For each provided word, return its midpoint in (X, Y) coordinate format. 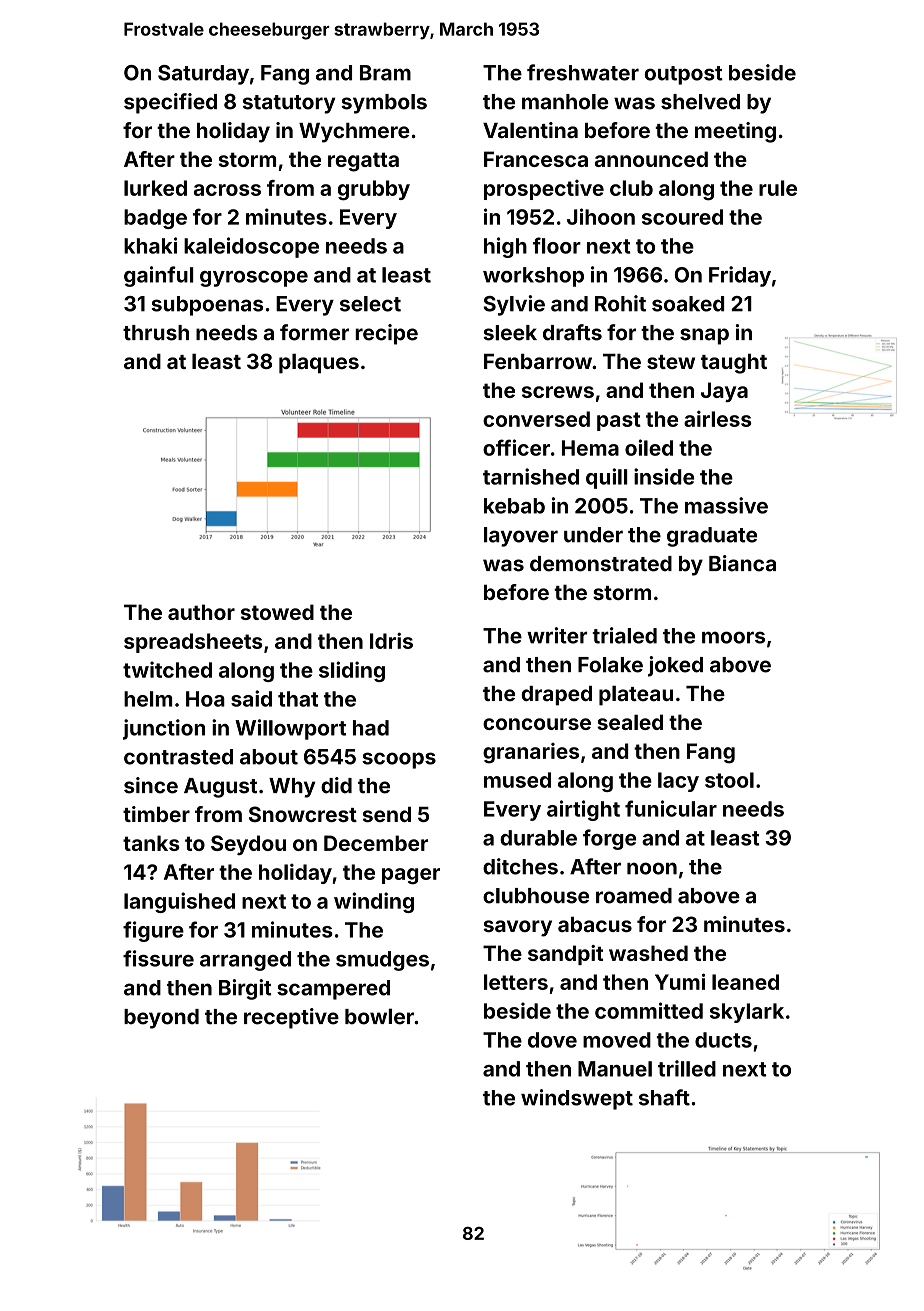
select (370, 304)
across (227, 190)
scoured (682, 217)
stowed (277, 612)
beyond (161, 1019)
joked (675, 666)
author (201, 612)
